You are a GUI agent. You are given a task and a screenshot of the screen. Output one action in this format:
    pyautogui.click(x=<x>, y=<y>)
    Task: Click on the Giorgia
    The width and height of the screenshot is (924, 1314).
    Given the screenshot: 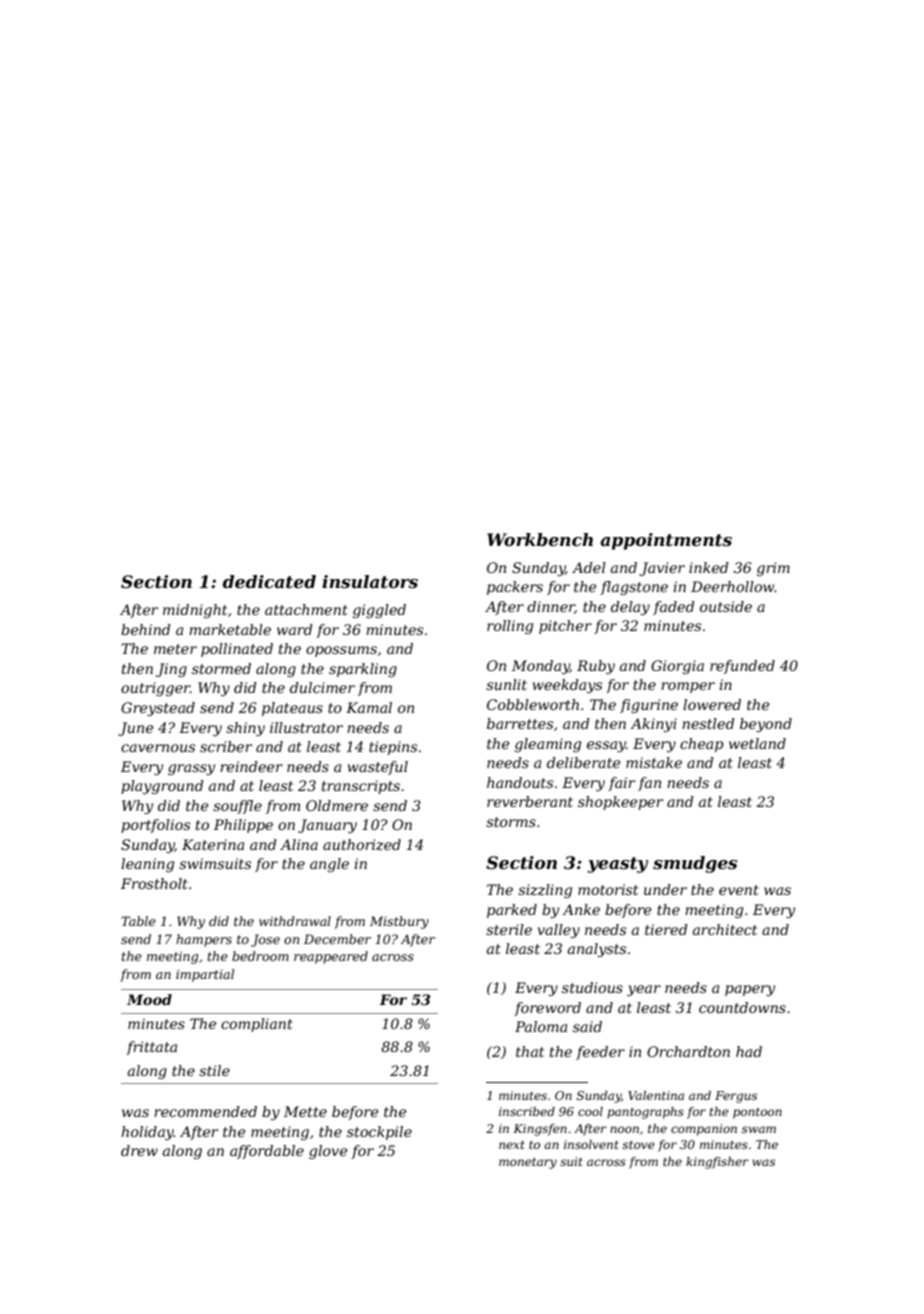 What is the action you would take?
    pyautogui.click(x=677, y=667)
